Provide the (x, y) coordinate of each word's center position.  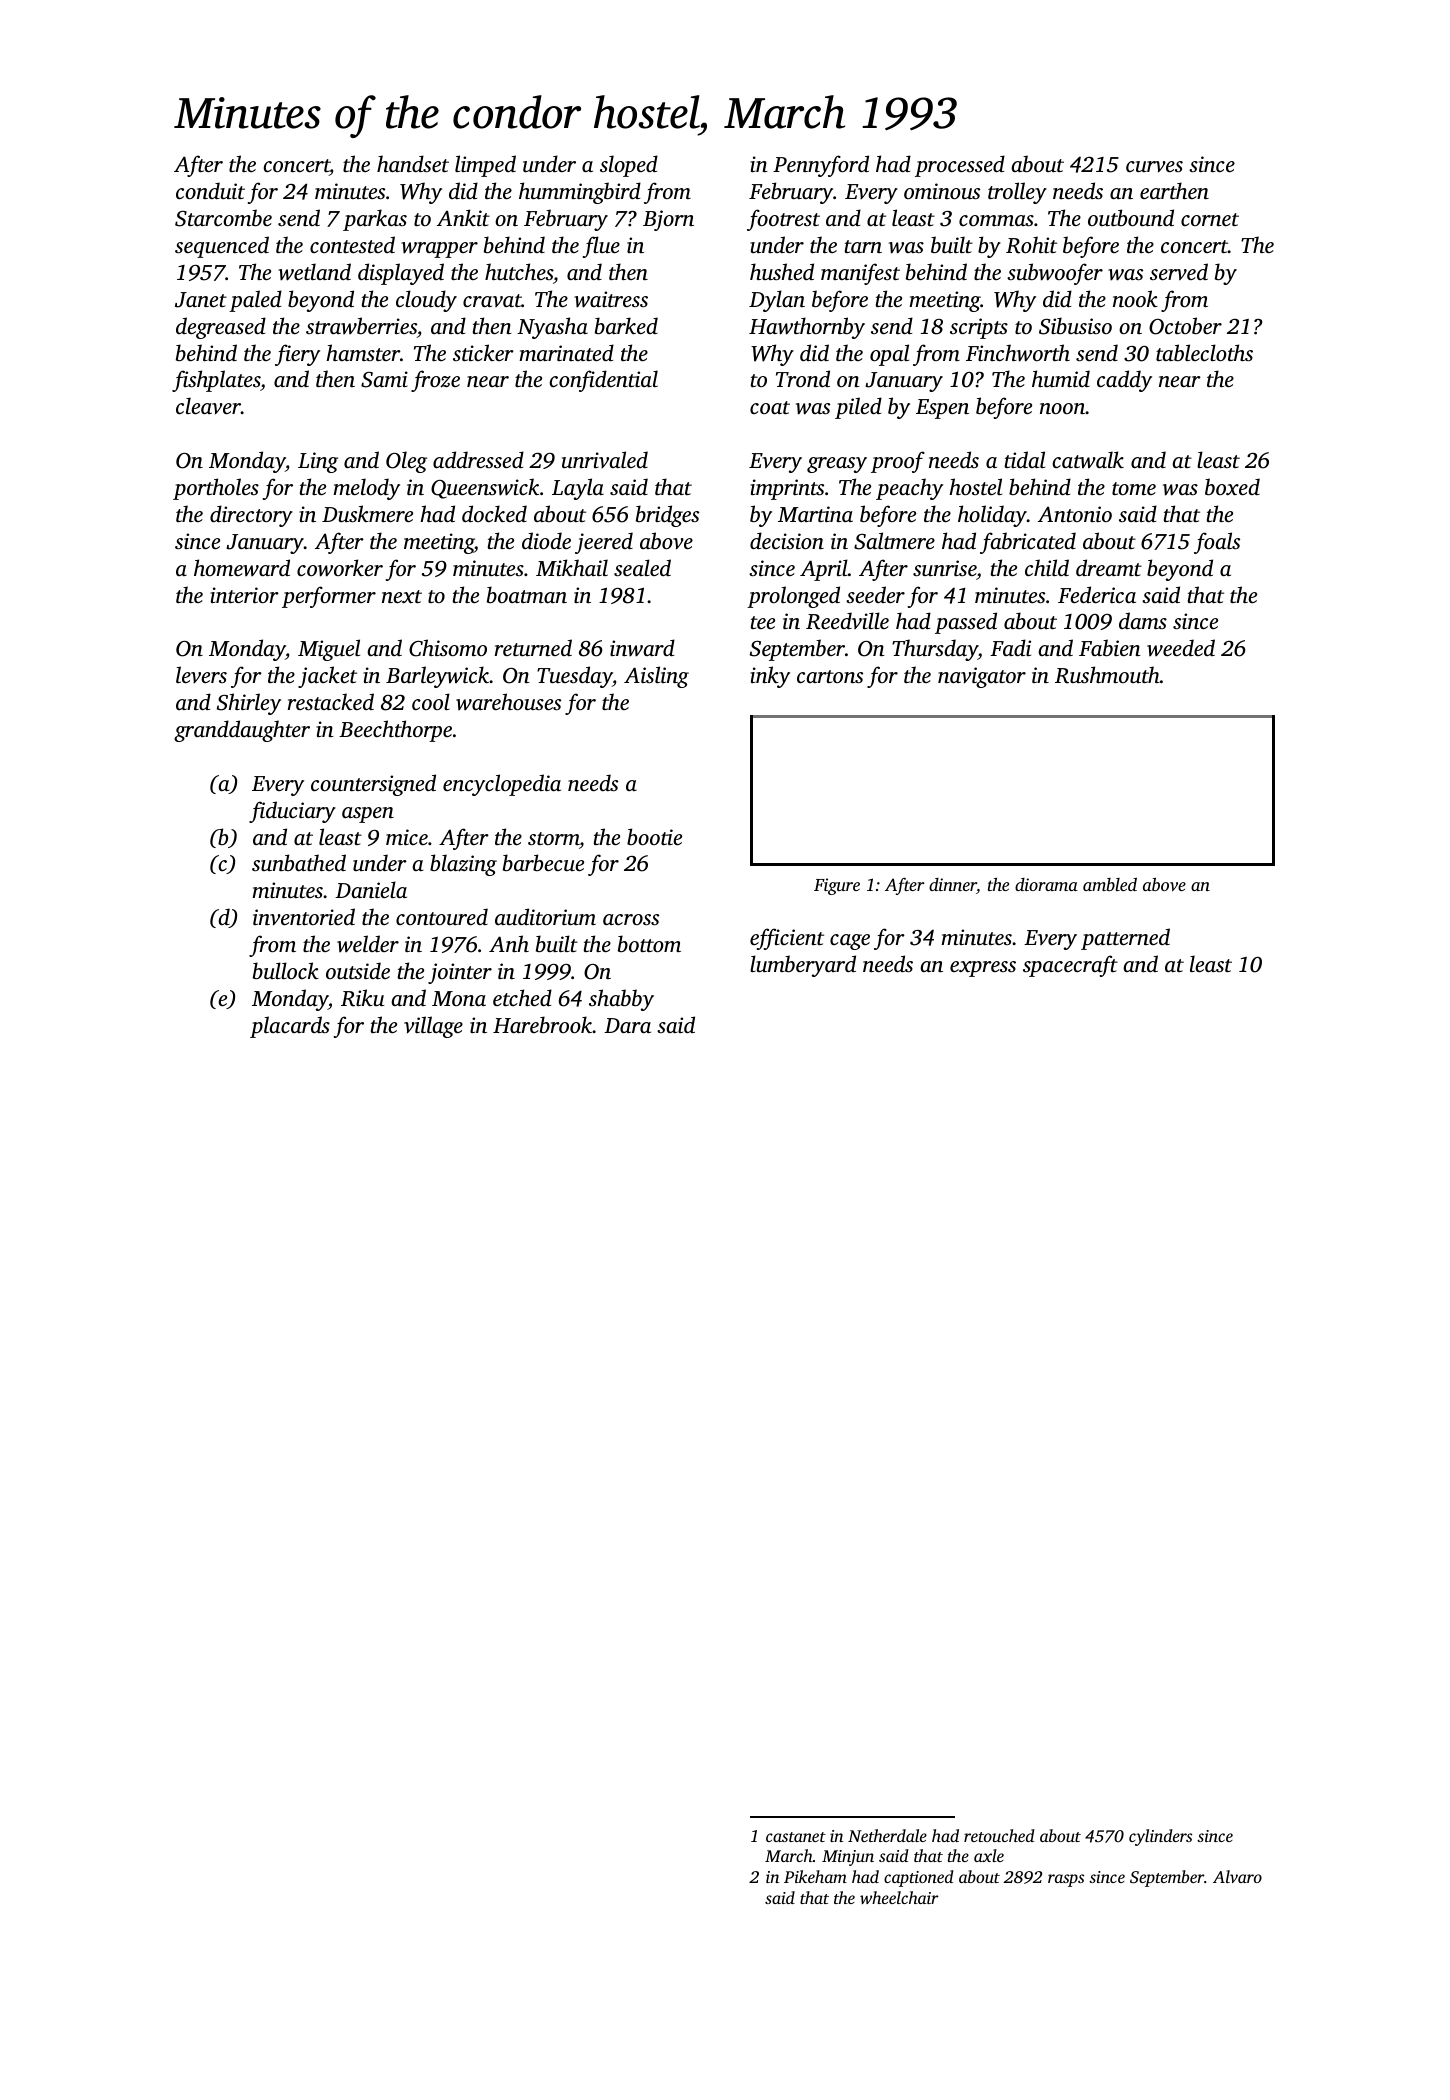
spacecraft (1070, 966)
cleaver (208, 406)
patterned (1125, 939)
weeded (1181, 647)
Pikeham (815, 1876)
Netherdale (887, 1835)
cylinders (1160, 1837)
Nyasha (552, 328)
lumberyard (803, 966)
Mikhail (572, 567)
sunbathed (299, 862)
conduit (210, 190)
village (433, 1027)
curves (1154, 167)
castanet (796, 1837)
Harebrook (542, 1024)
